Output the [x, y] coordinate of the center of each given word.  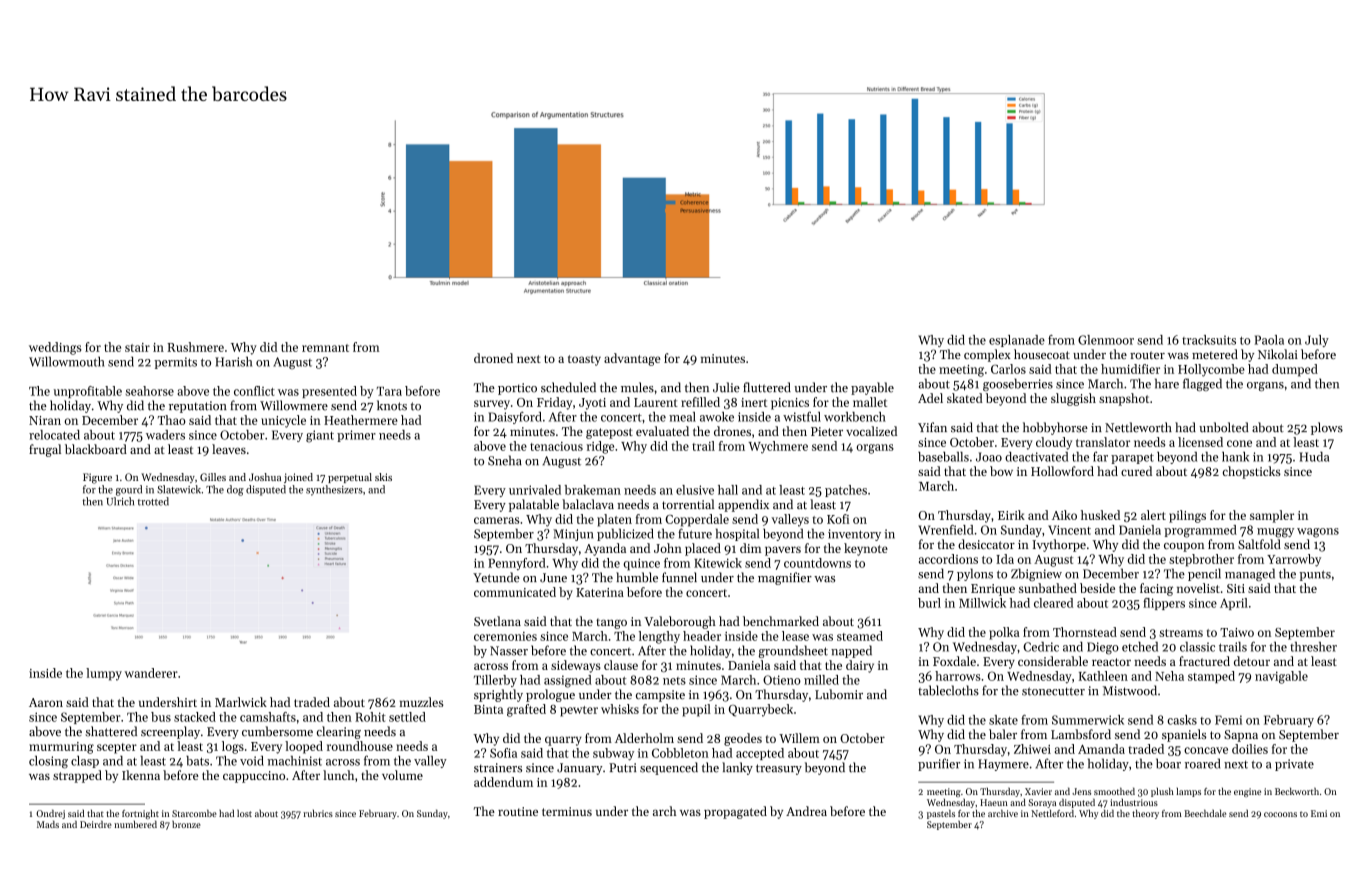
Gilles [213, 477]
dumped [1295, 370]
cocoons [1280, 814]
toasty [584, 360]
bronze [186, 824]
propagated [735, 812]
